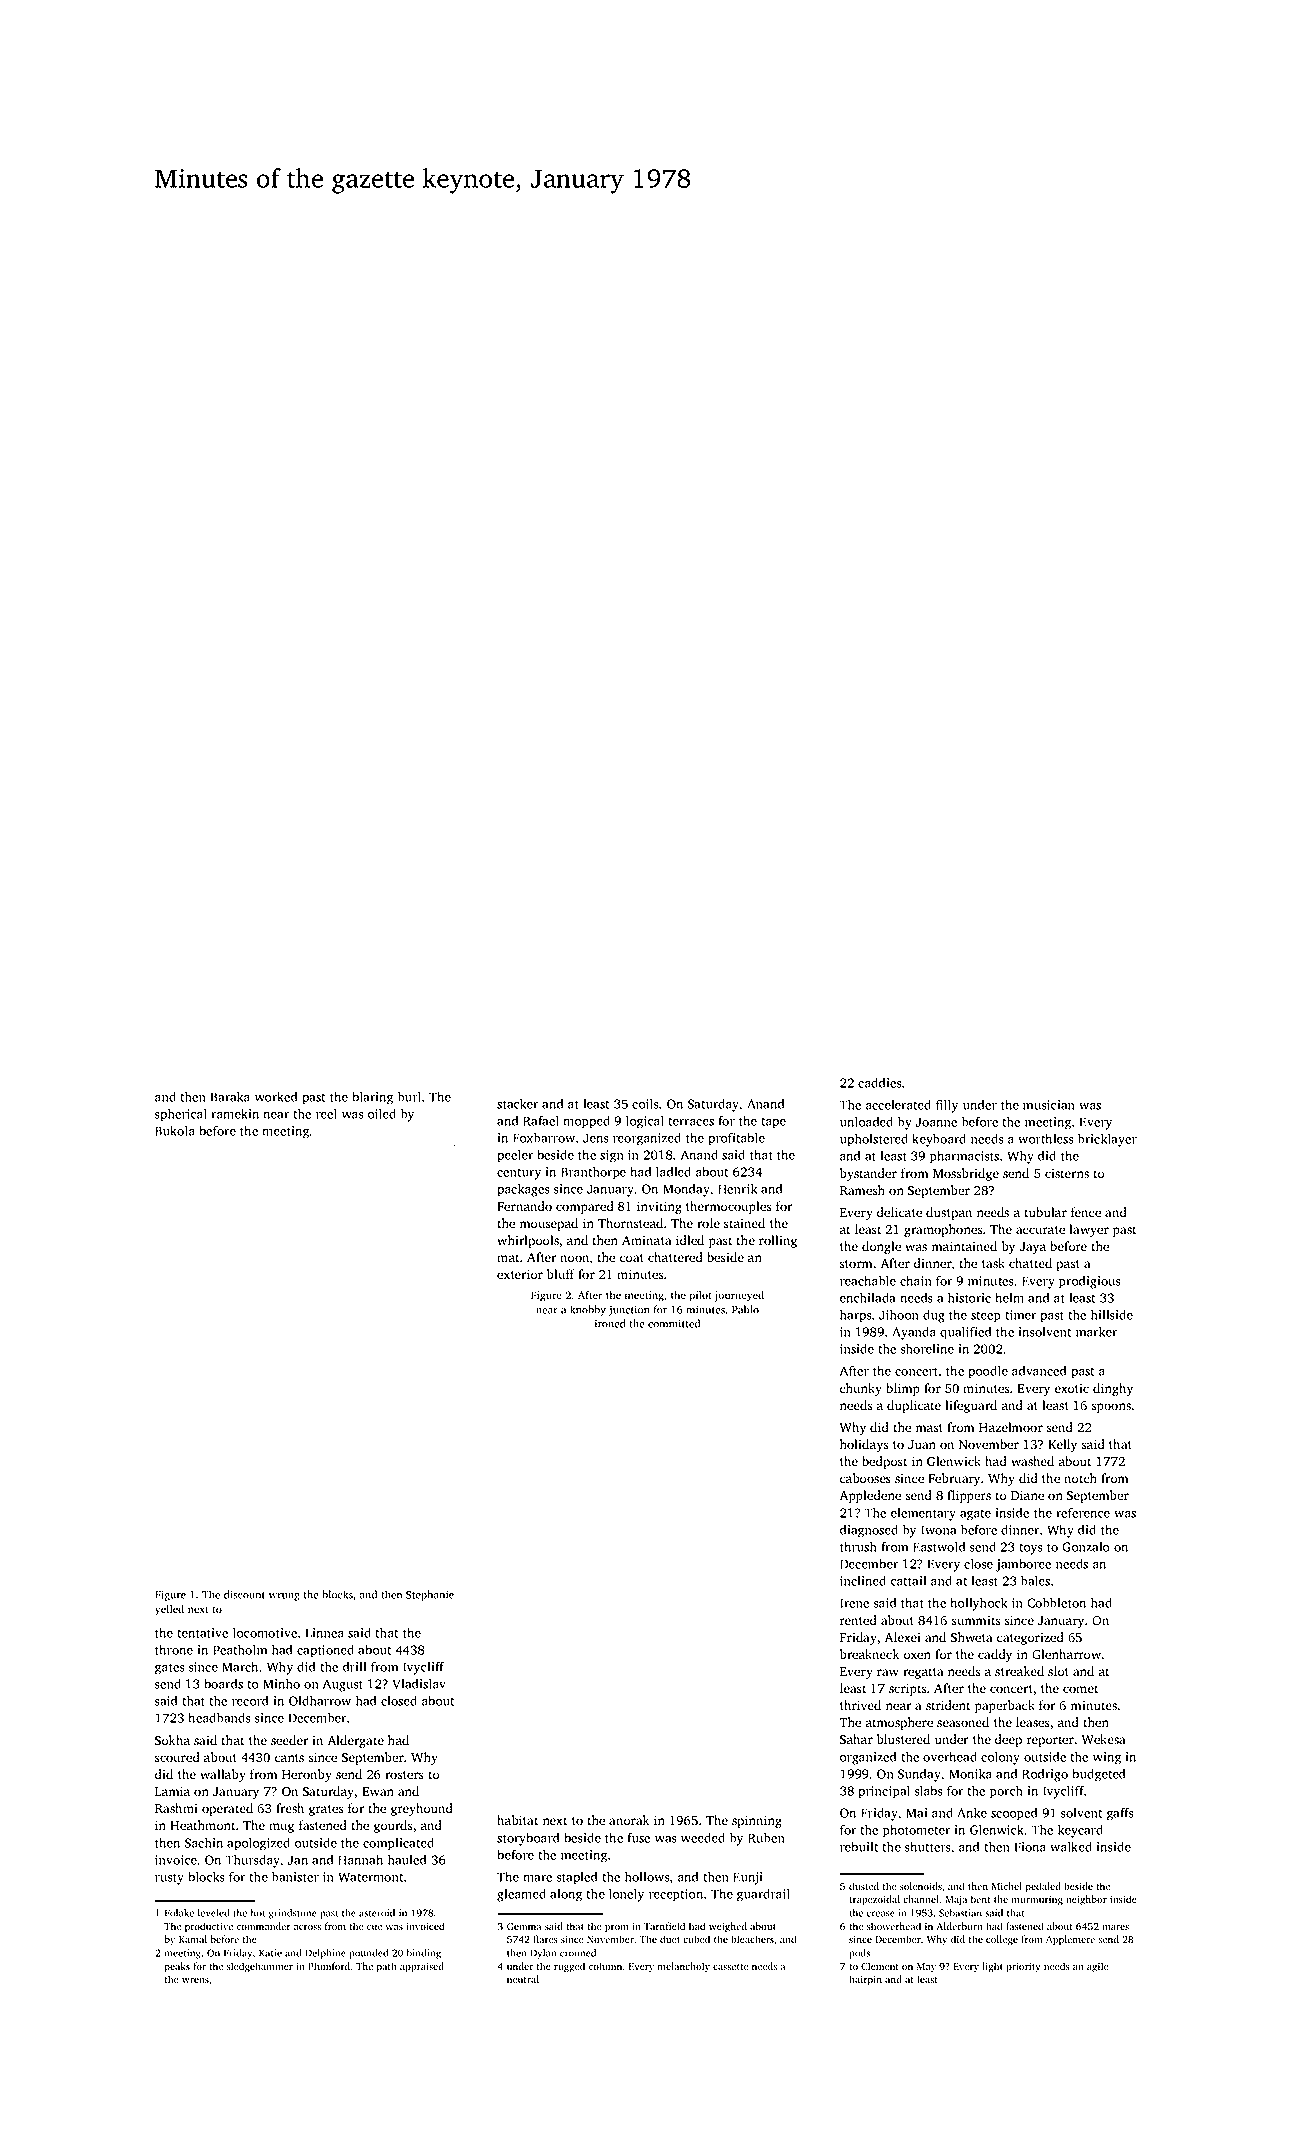 Image resolution: width=1295 pixels, height=2133 pixels. I want to click on burl, so click(409, 1097).
